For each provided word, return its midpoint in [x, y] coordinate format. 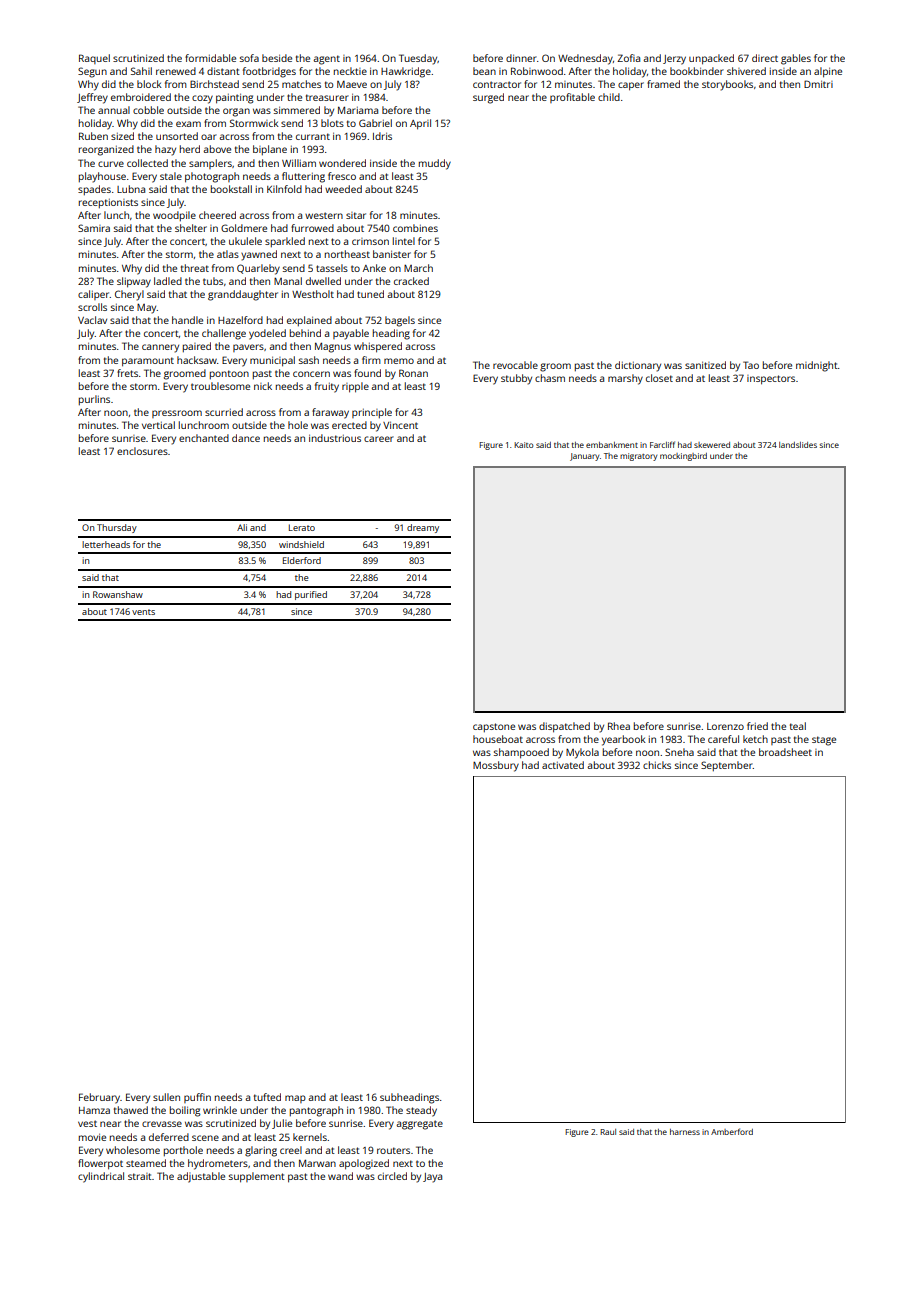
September [727, 766]
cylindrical [101, 1177]
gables [796, 59]
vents [143, 612]
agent [326, 60]
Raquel [94, 59]
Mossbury [496, 766]
